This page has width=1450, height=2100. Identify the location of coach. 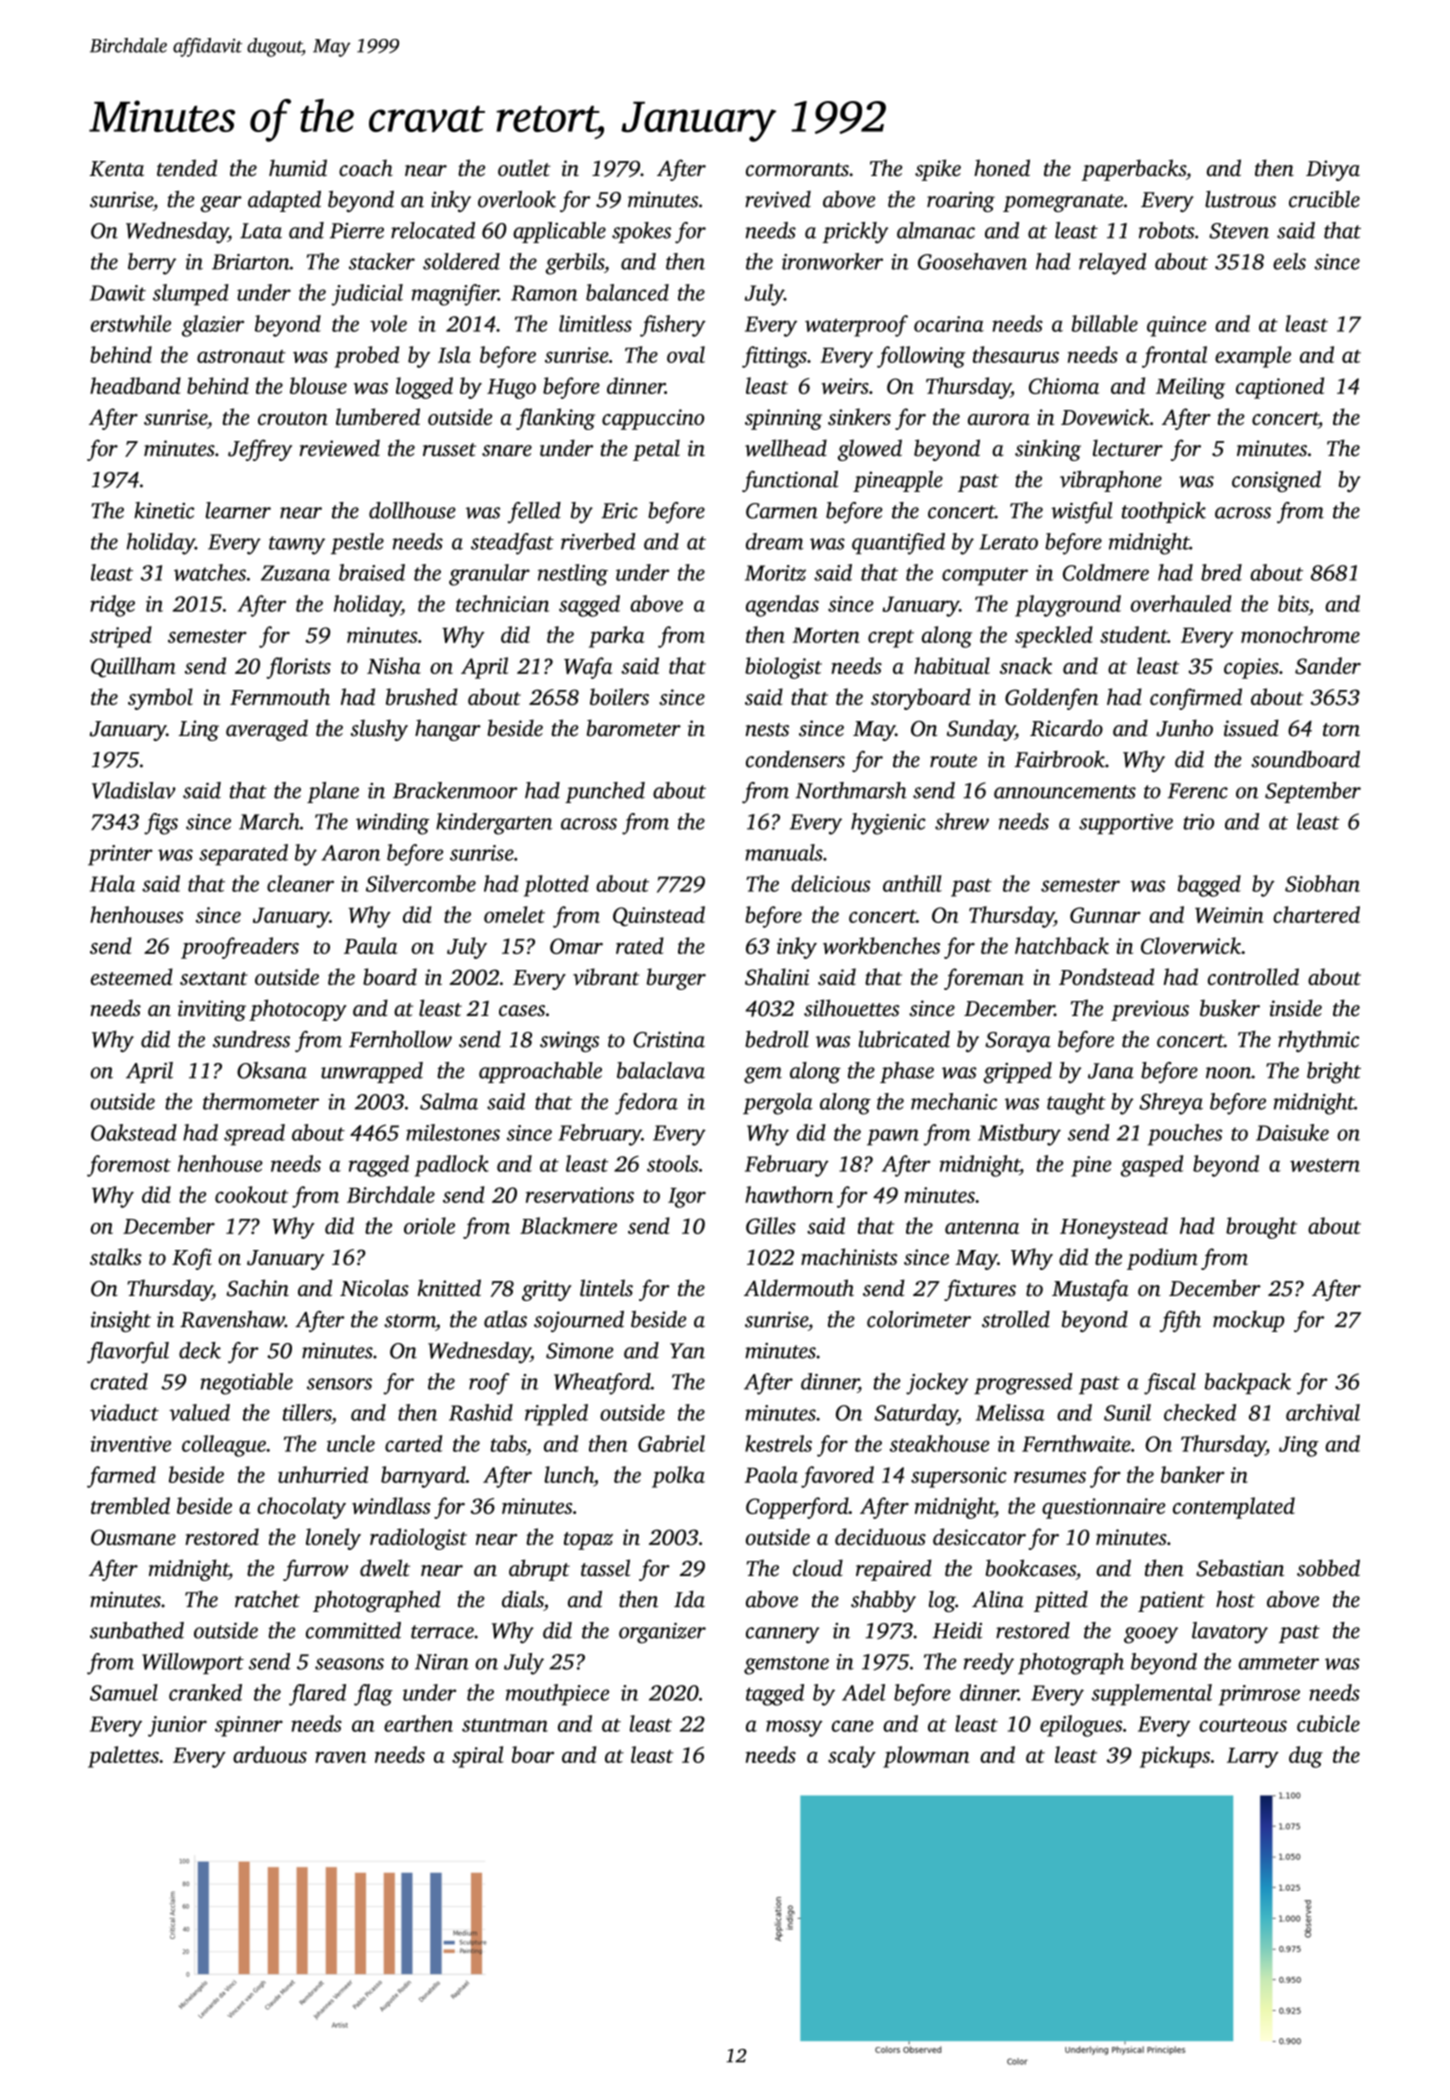
(366, 168).
